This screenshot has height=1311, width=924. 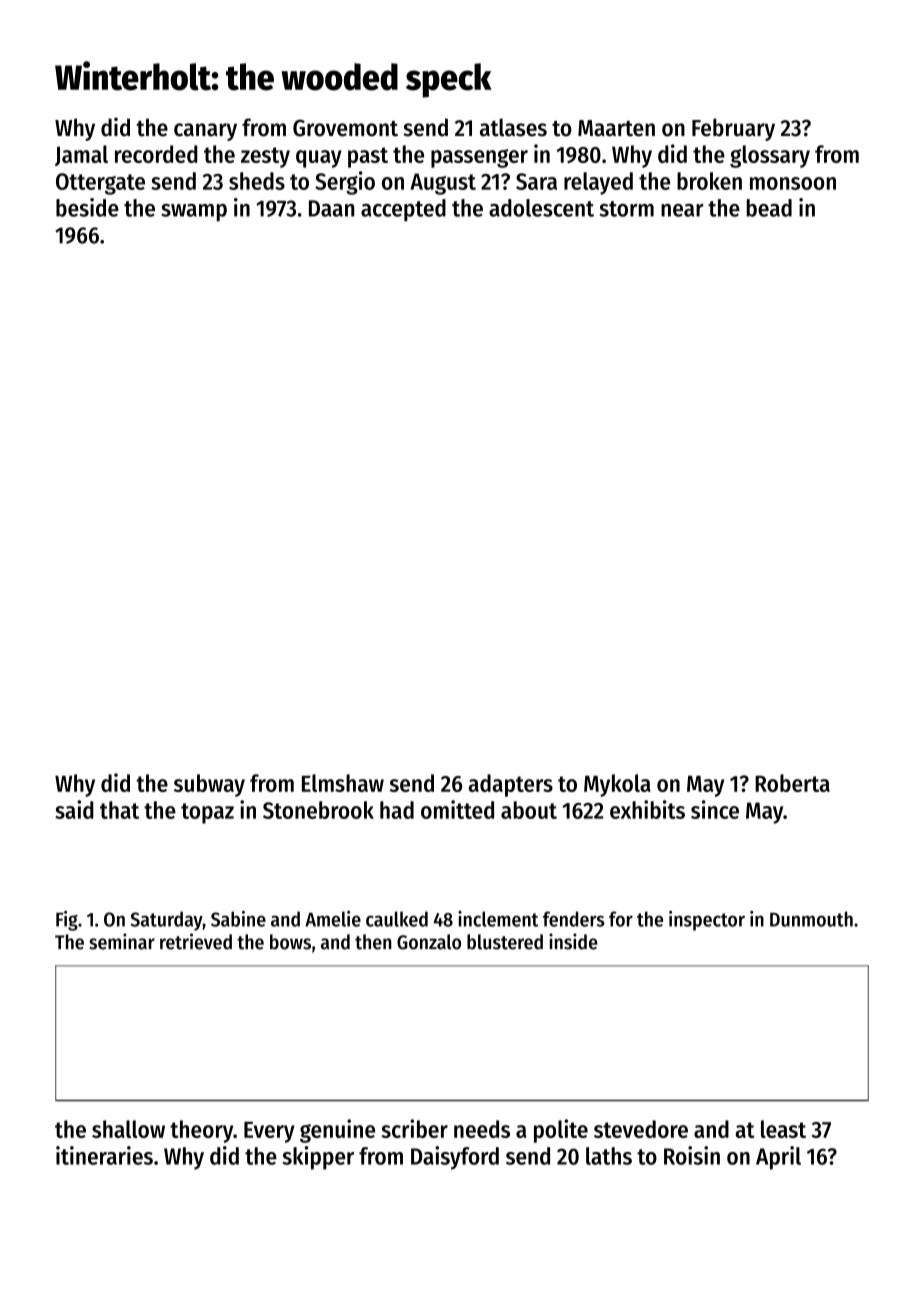 I want to click on Dunmouth, so click(x=811, y=919).
